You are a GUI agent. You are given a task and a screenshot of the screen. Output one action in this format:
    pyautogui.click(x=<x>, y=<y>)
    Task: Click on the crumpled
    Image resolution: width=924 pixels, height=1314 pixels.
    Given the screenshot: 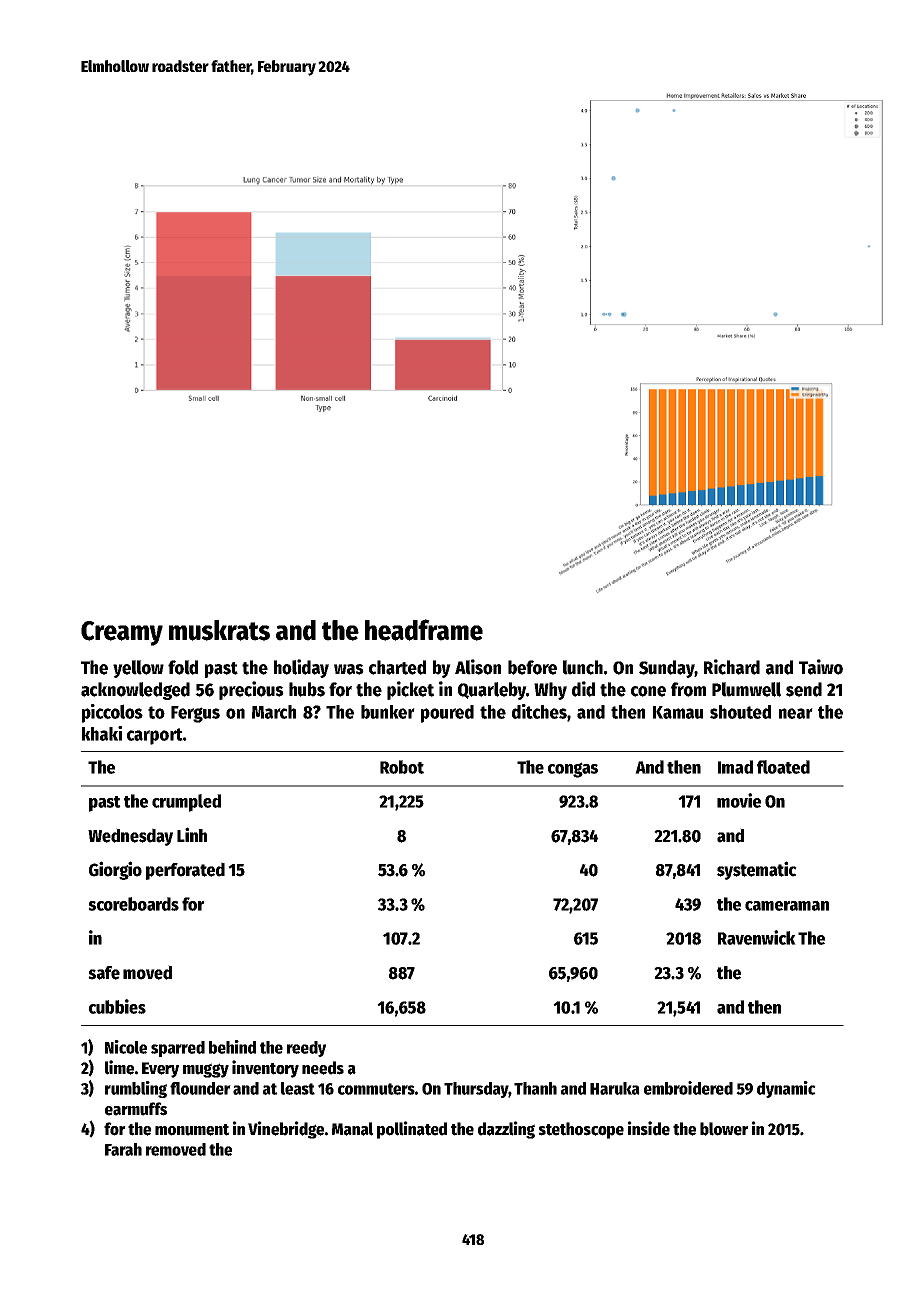 What is the action you would take?
    pyautogui.click(x=186, y=803)
